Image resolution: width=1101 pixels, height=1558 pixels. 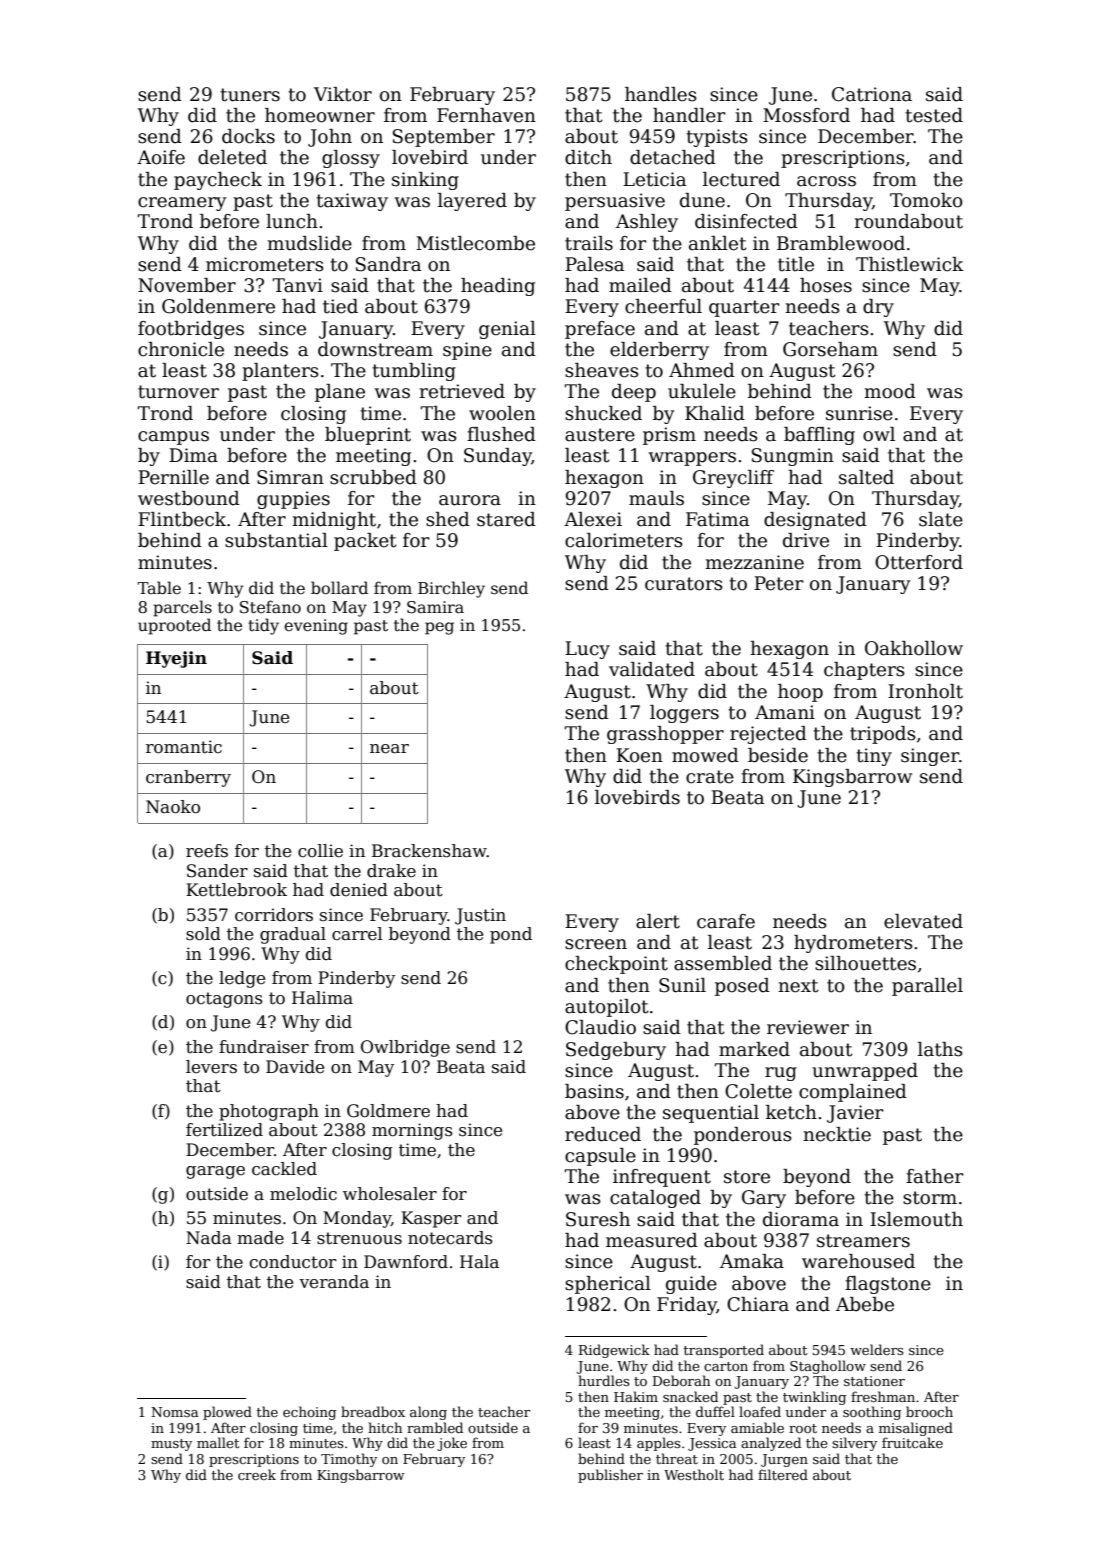 I want to click on hoop, so click(x=800, y=693).
